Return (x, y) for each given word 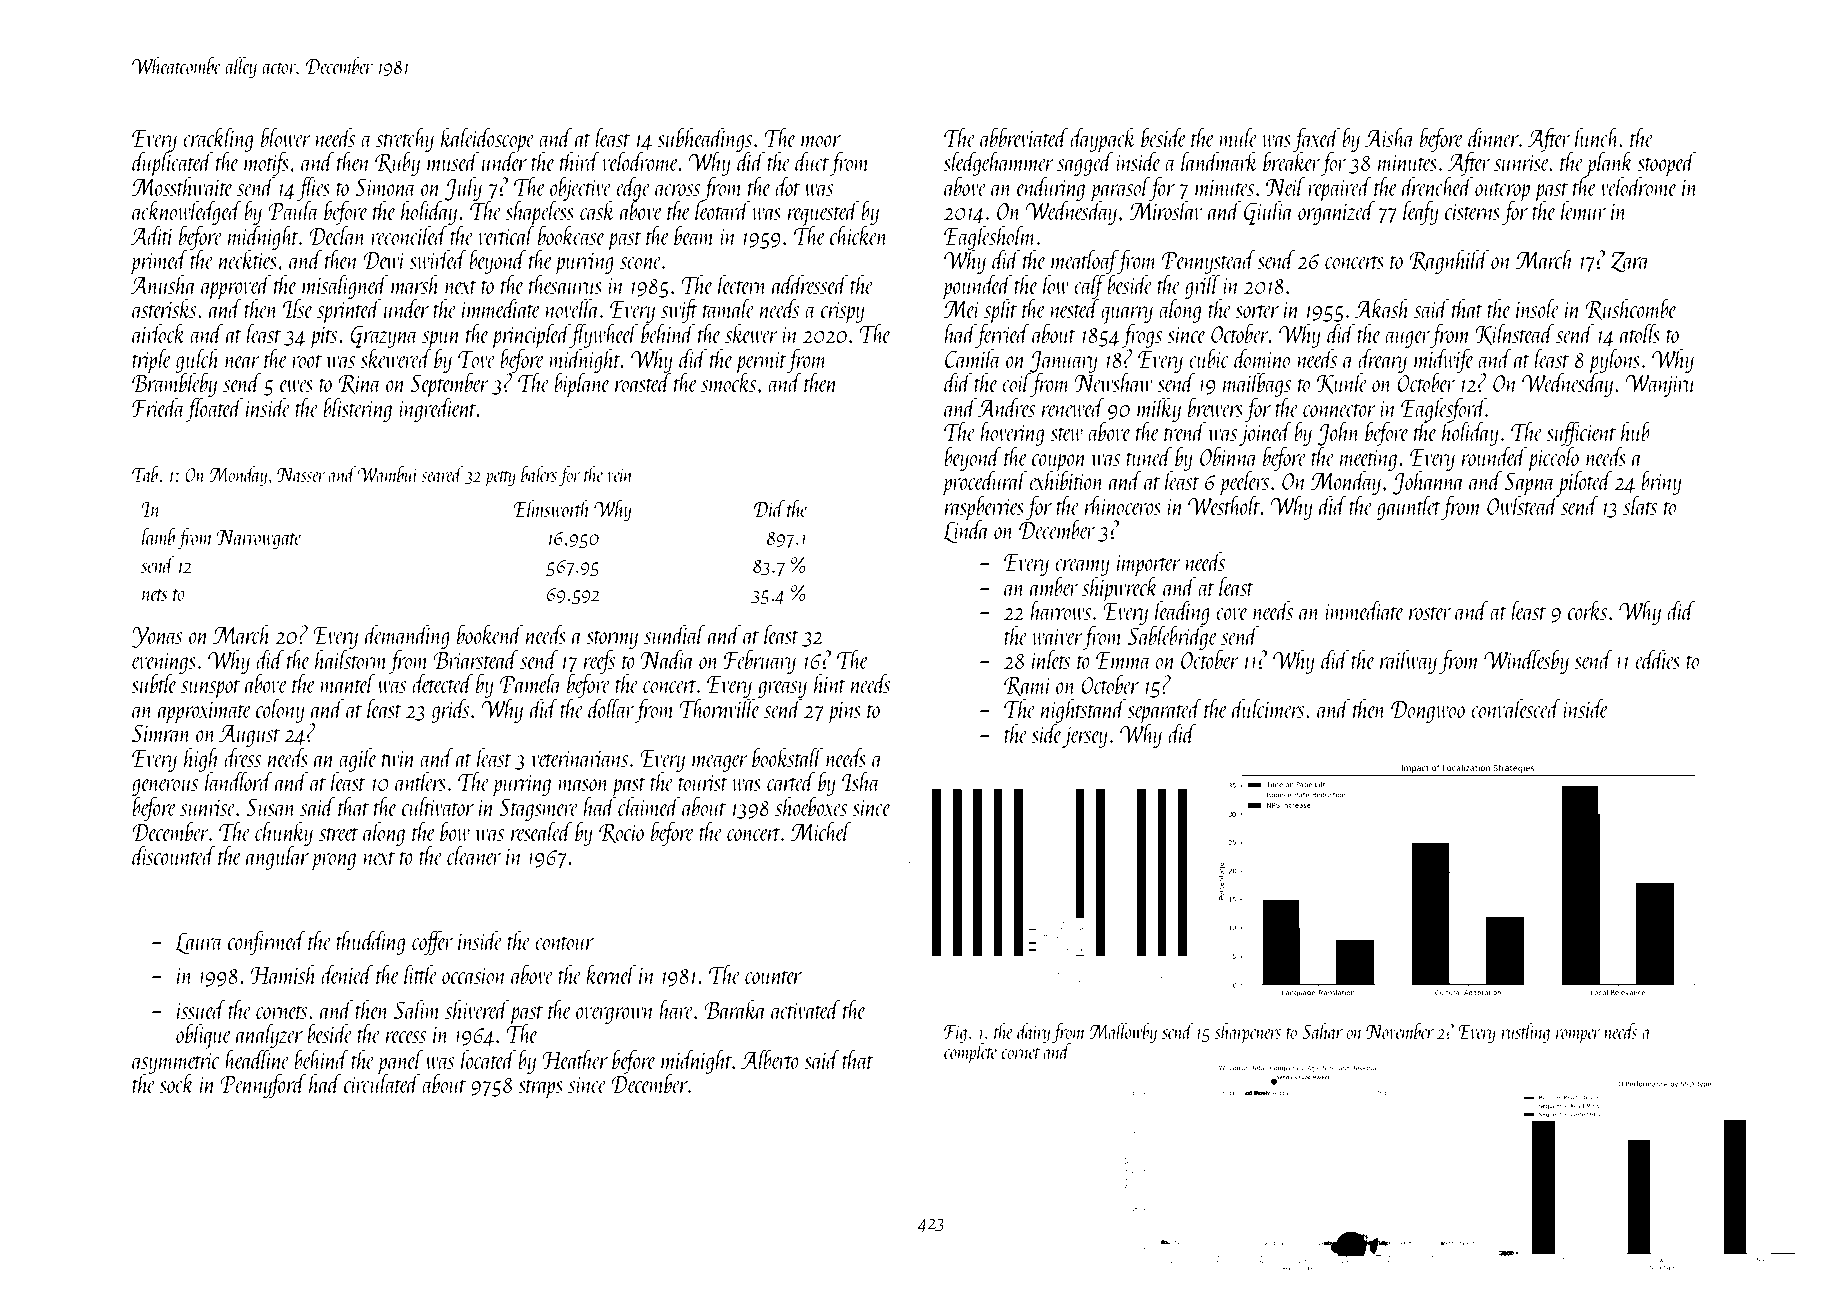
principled (531, 335)
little (421, 974)
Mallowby (1123, 1033)
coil (1016, 382)
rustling (1525, 1033)
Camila (973, 358)
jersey (1085, 737)
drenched (1437, 186)
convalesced (1516, 708)
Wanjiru (1661, 385)
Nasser (301, 474)
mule (1238, 137)
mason (583, 785)
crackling (218, 139)
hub (1635, 431)
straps (540, 1089)
